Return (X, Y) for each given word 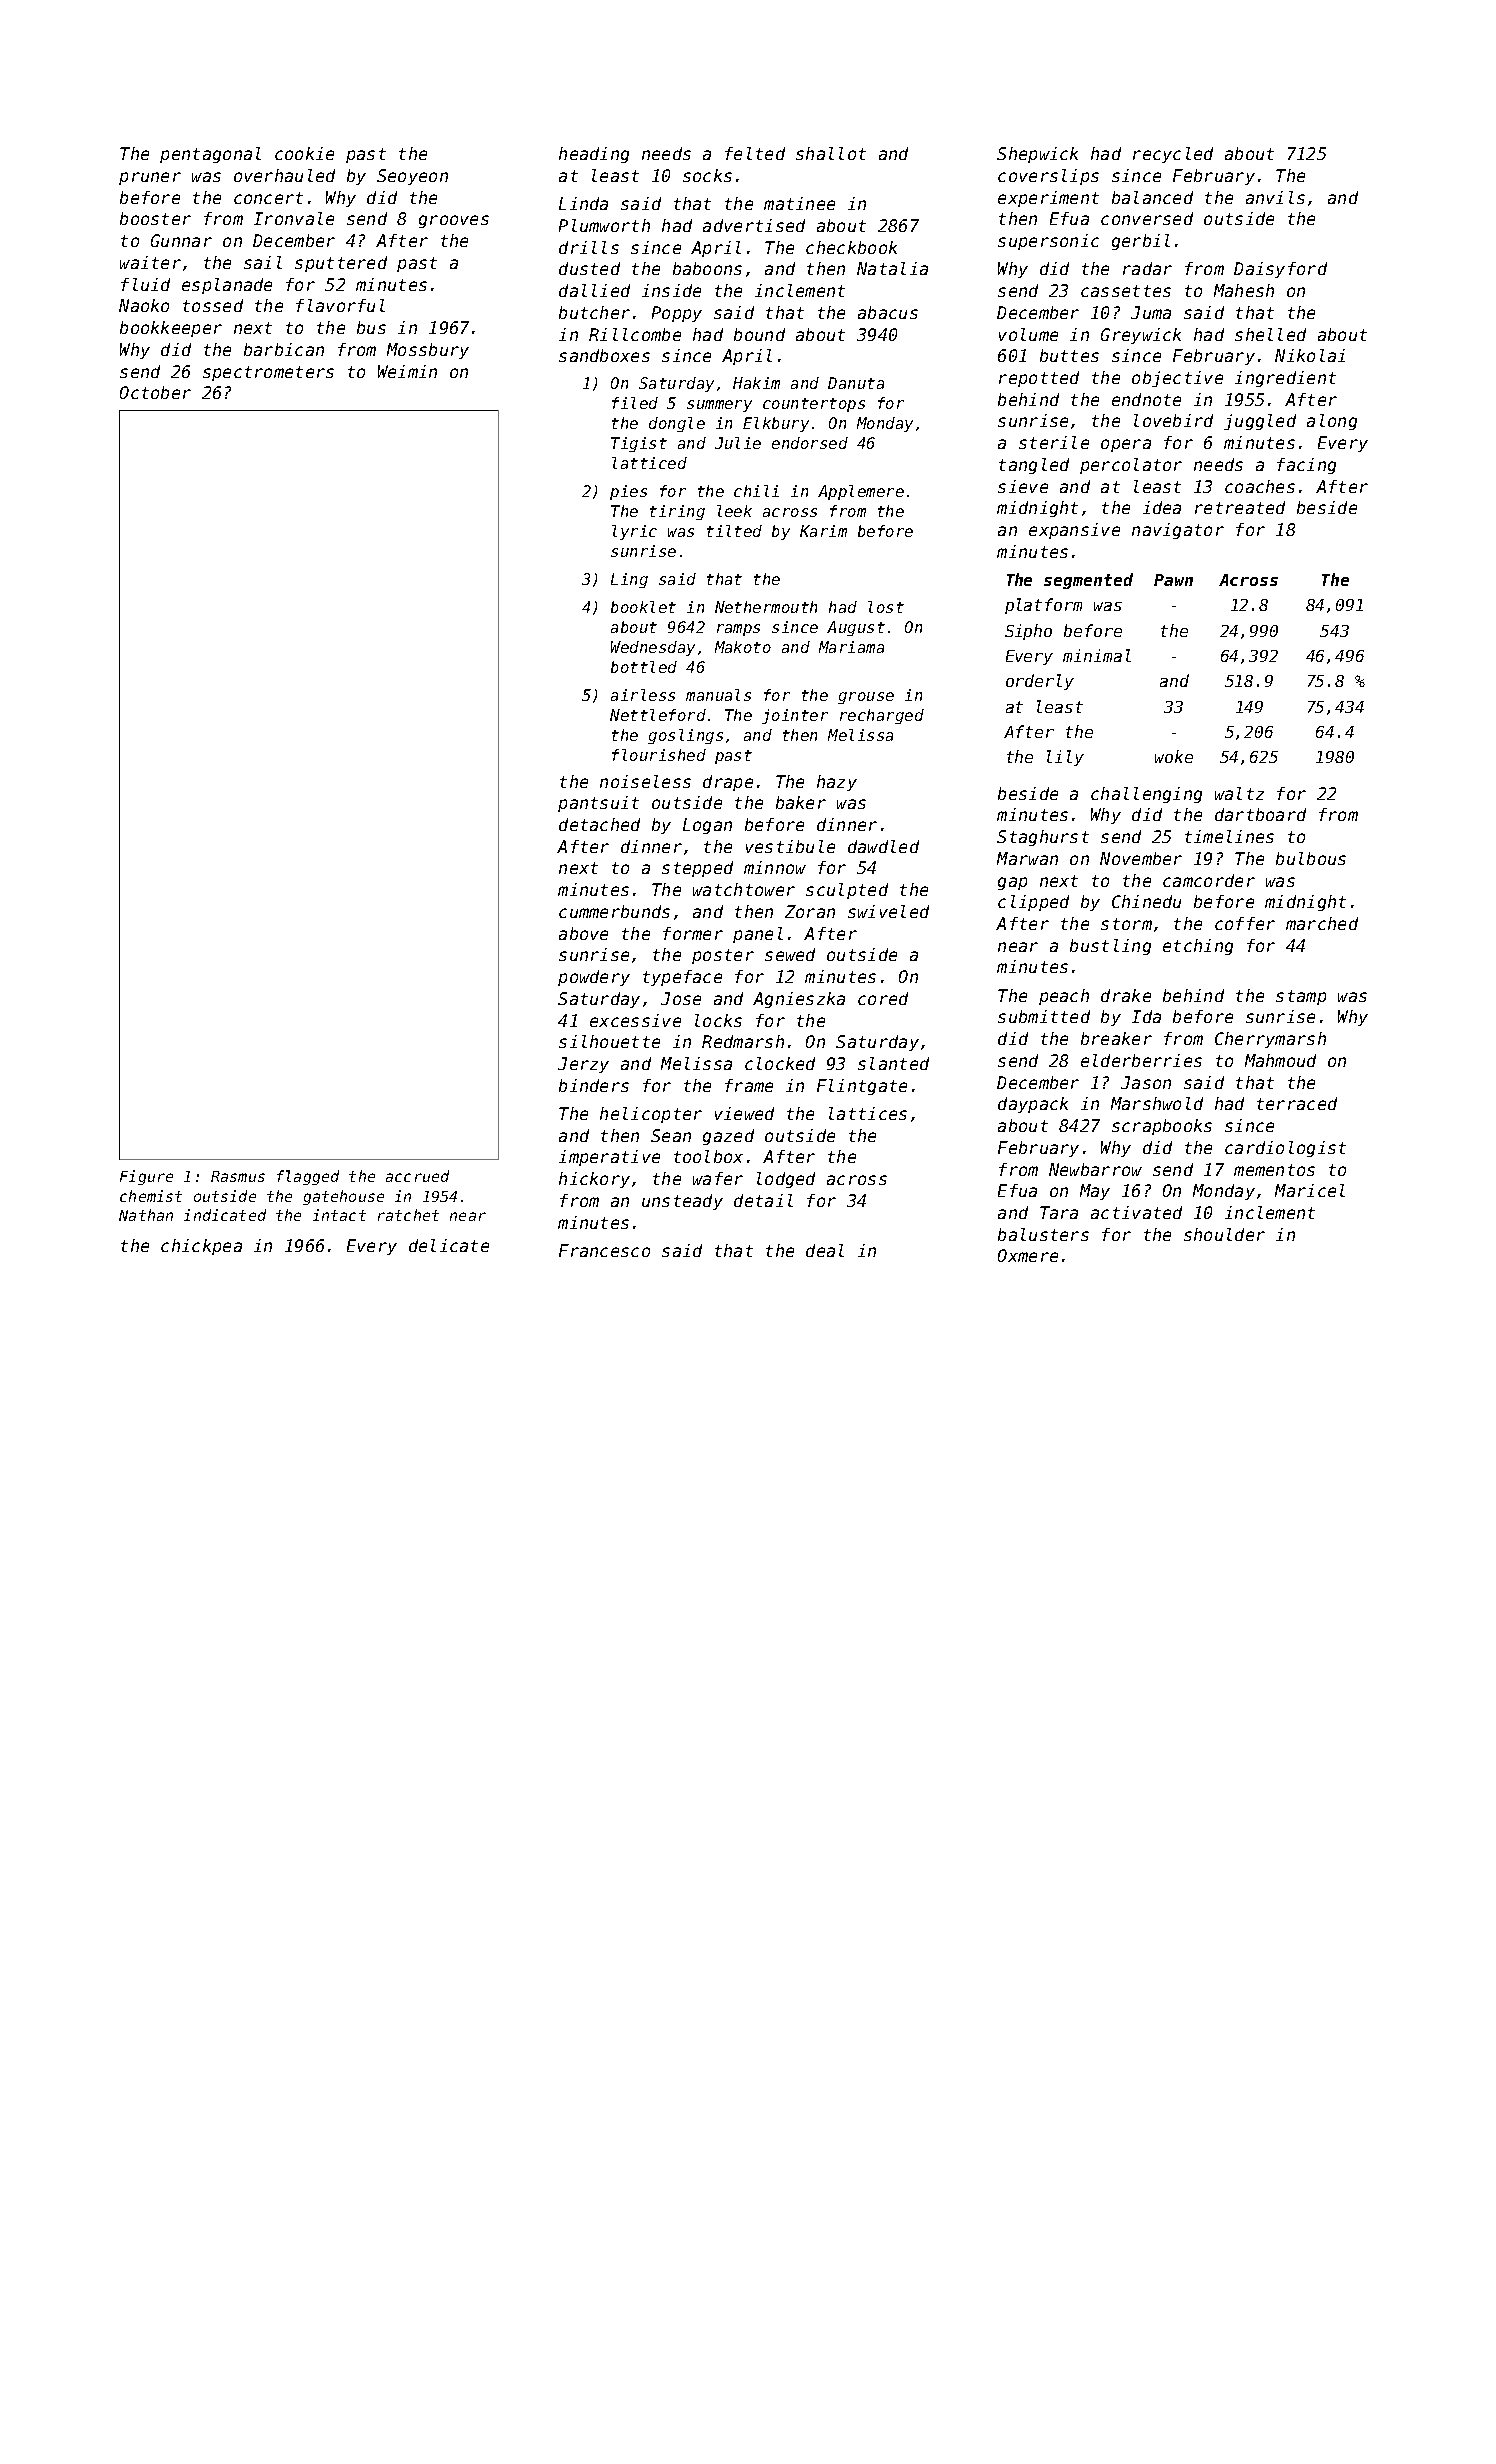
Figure (146, 1177)
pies (628, 492)
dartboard (1260, 814)
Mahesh (1244, 290)
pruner (150, 178)
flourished (659, 755)
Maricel (1310, 1190)
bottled (644, 667)
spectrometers (268, 373)
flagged (308, 1177)
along (1332, 422)
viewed (744, 1113)
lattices (868, 1113)
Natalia (892, 268)
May (1095, 1192)
